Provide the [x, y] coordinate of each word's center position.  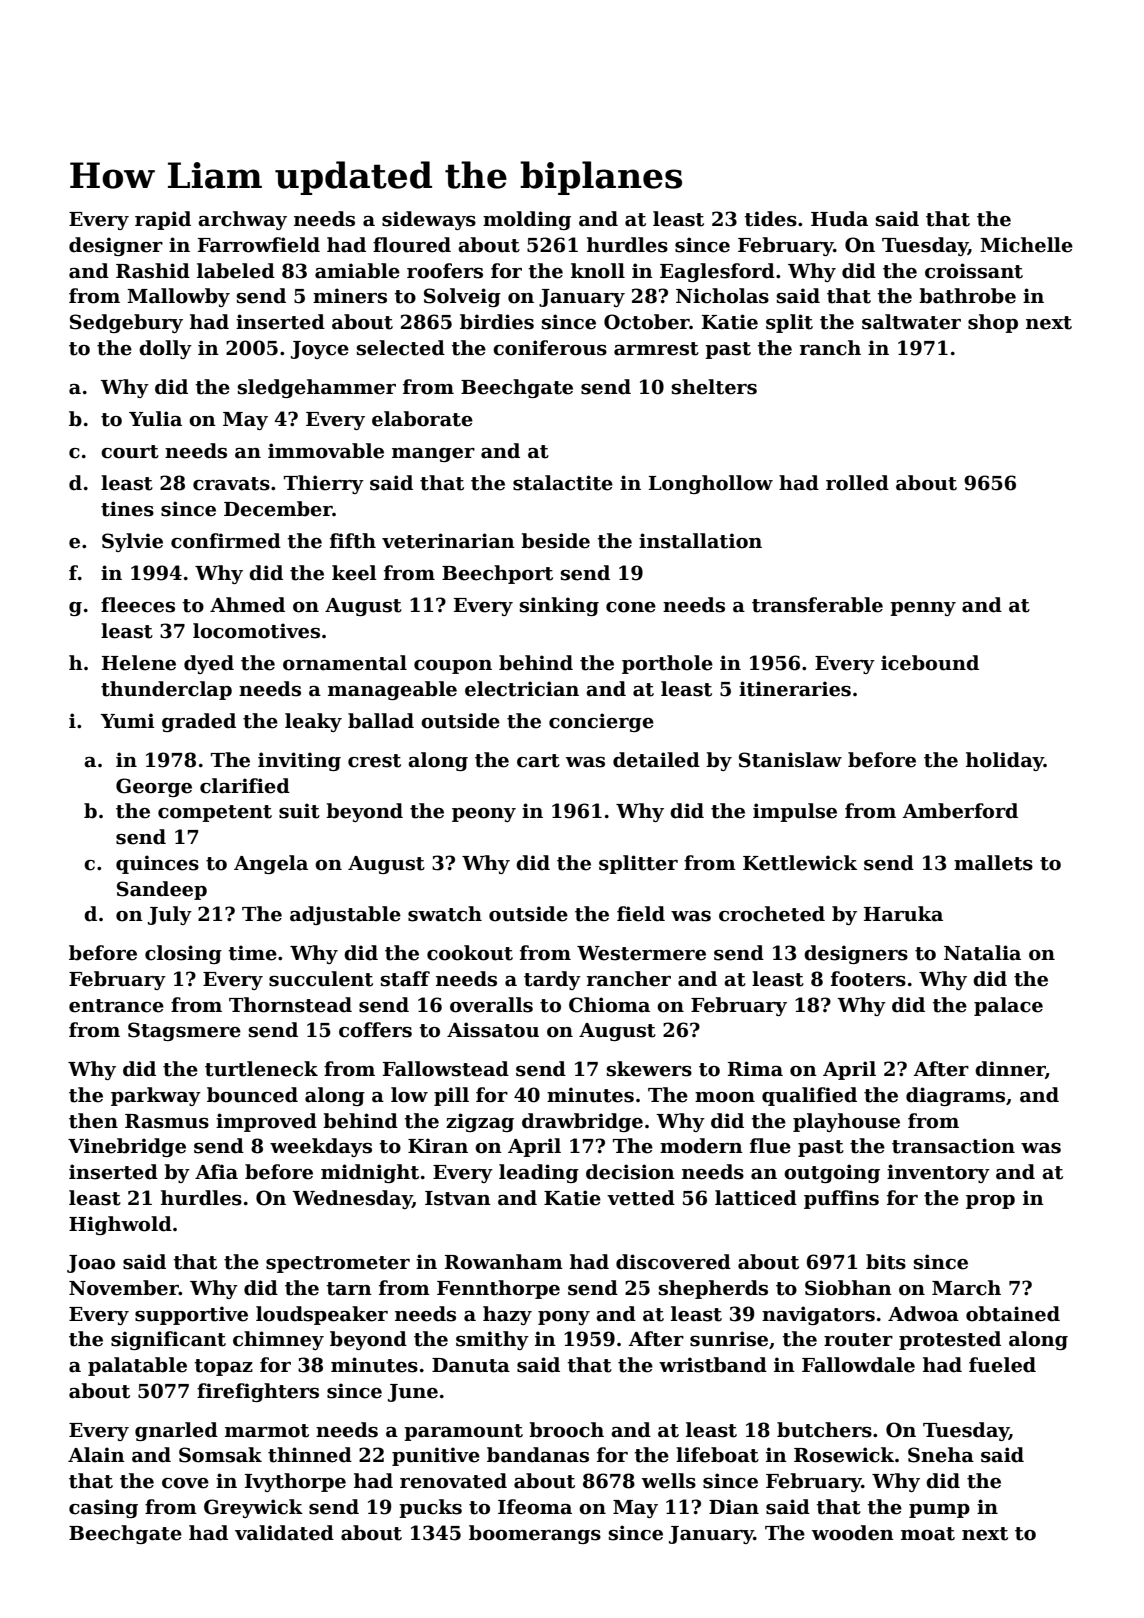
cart [538, 761]
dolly [165, 349]
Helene [139, 663]
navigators [818, 1315]
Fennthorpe [498, 1289]
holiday [1005, 761]
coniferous [550, 348]
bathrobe [967, 296]
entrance [116, 1006]
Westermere [641, 953]
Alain [96, 1455]
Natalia [982, 953]
